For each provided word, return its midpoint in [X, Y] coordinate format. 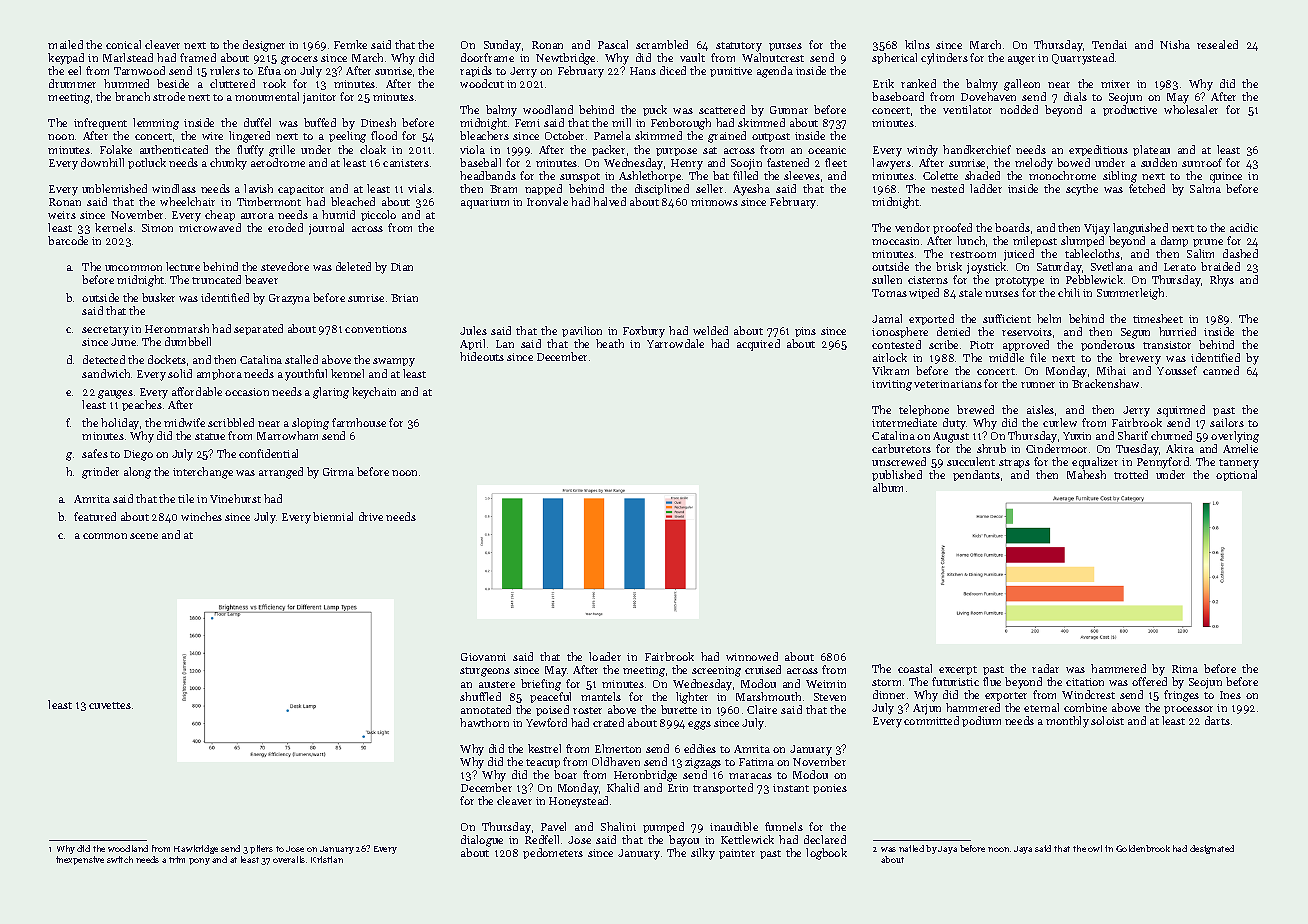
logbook [826, 854]
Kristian [327, 859]
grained [727, 137]
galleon [1022, 85]
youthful [306, 375]
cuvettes [110, 705]
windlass [174, 188]
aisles [1040, 409]
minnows [714, 202]
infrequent [100, 124]
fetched [1147, 188]
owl [1095, 848]
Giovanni [483, 657]
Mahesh [1086, 474]
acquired [758, 345]
